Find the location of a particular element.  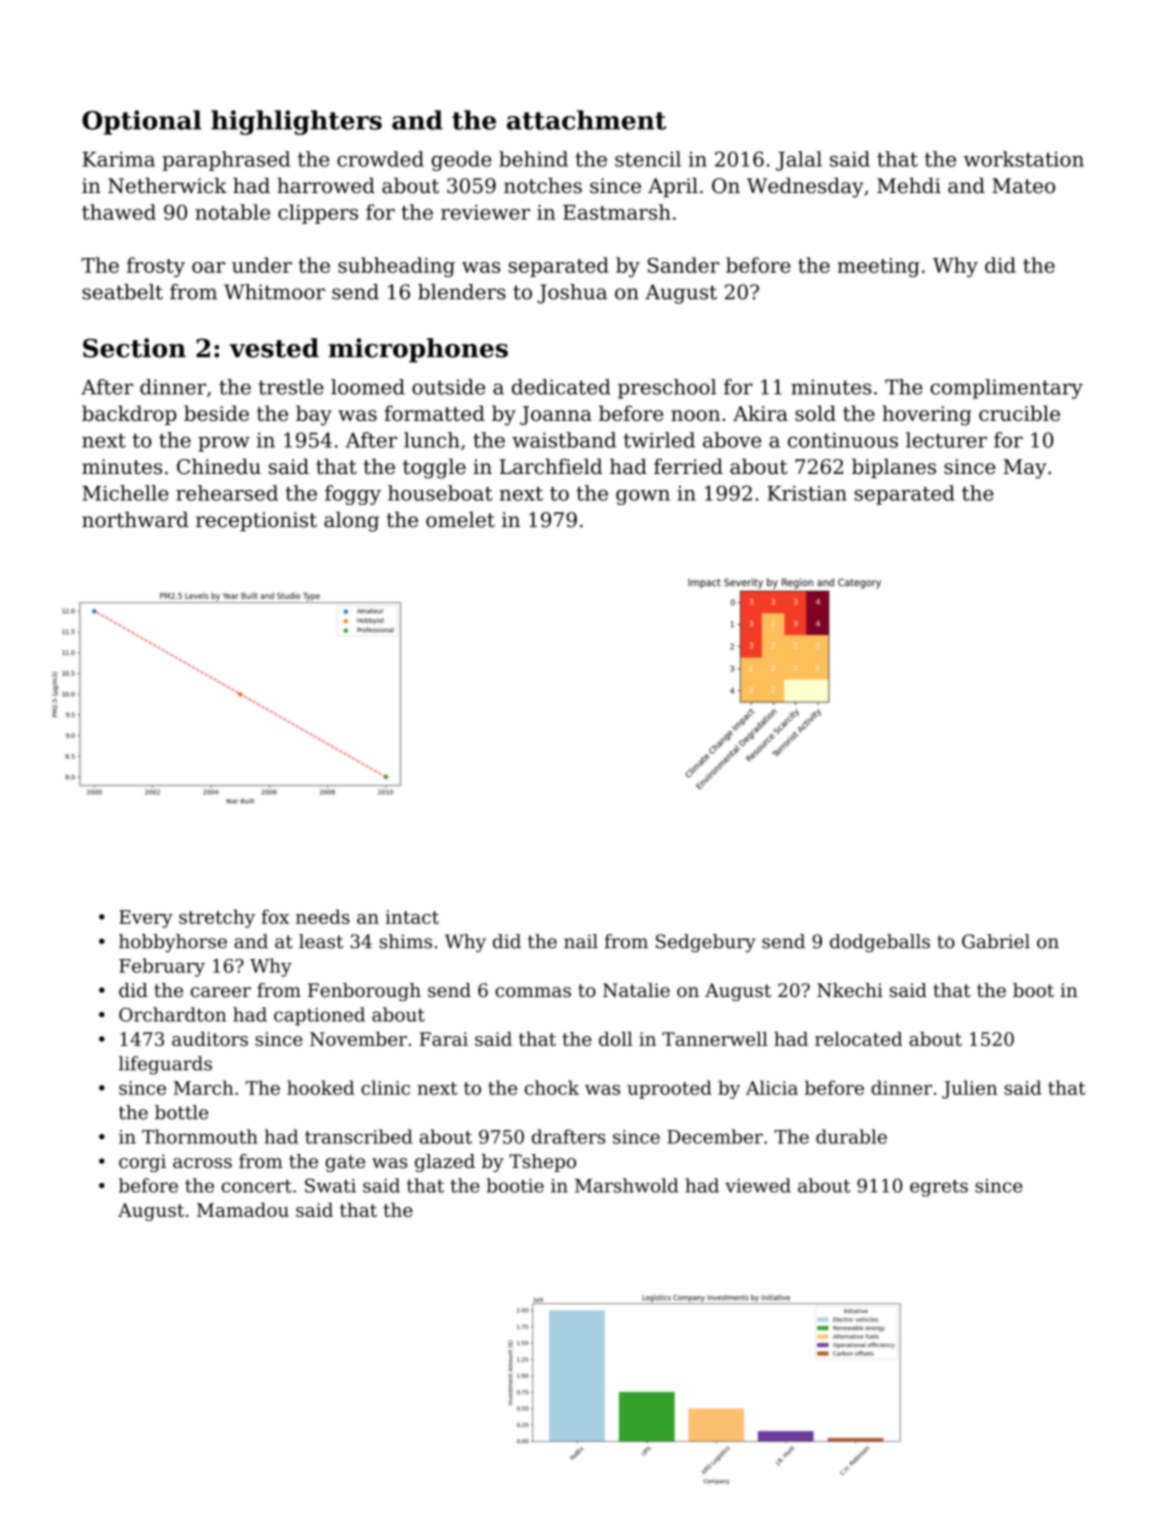

fox is located at coordinates (275, 916).
